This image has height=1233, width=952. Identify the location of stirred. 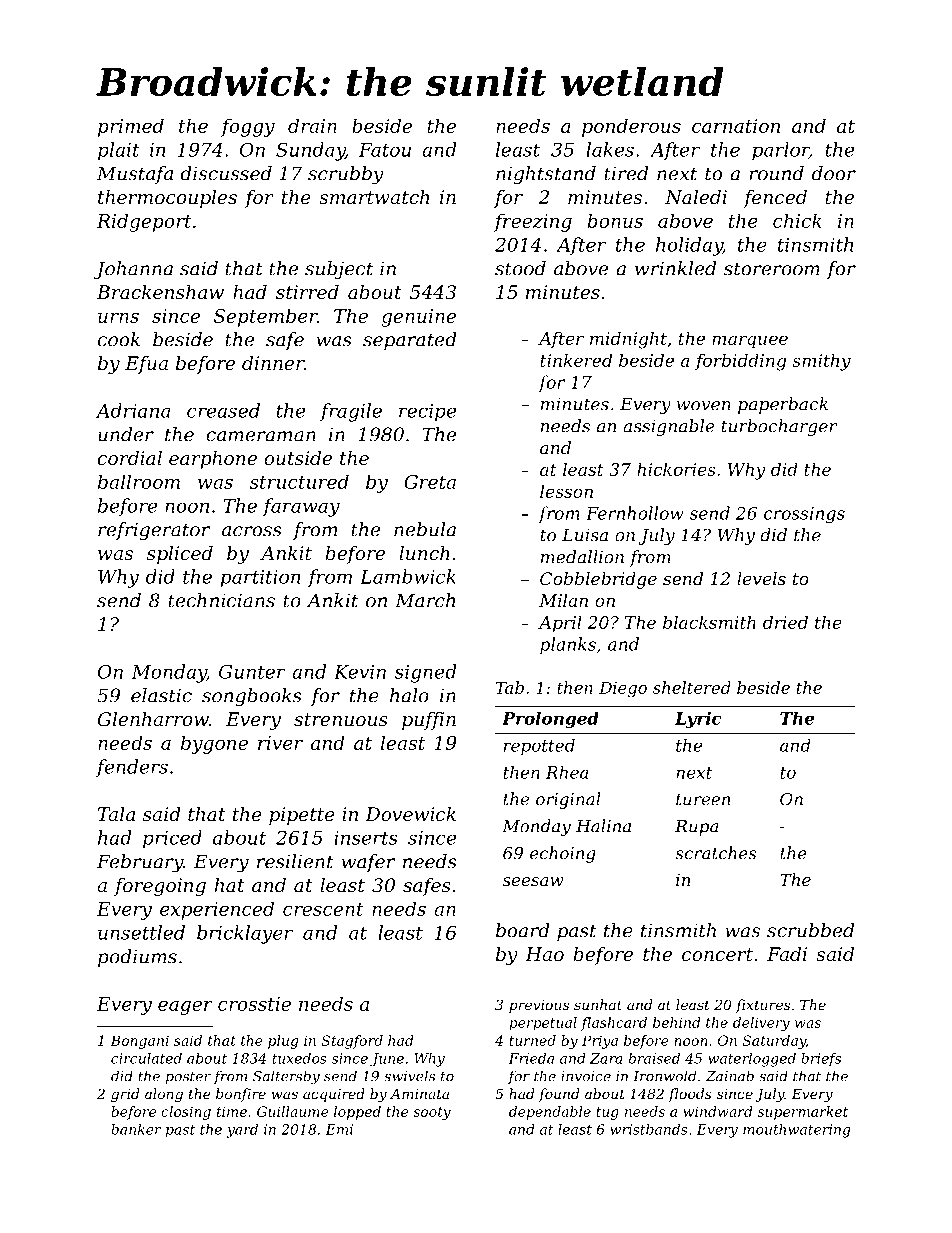
(307, 292).
